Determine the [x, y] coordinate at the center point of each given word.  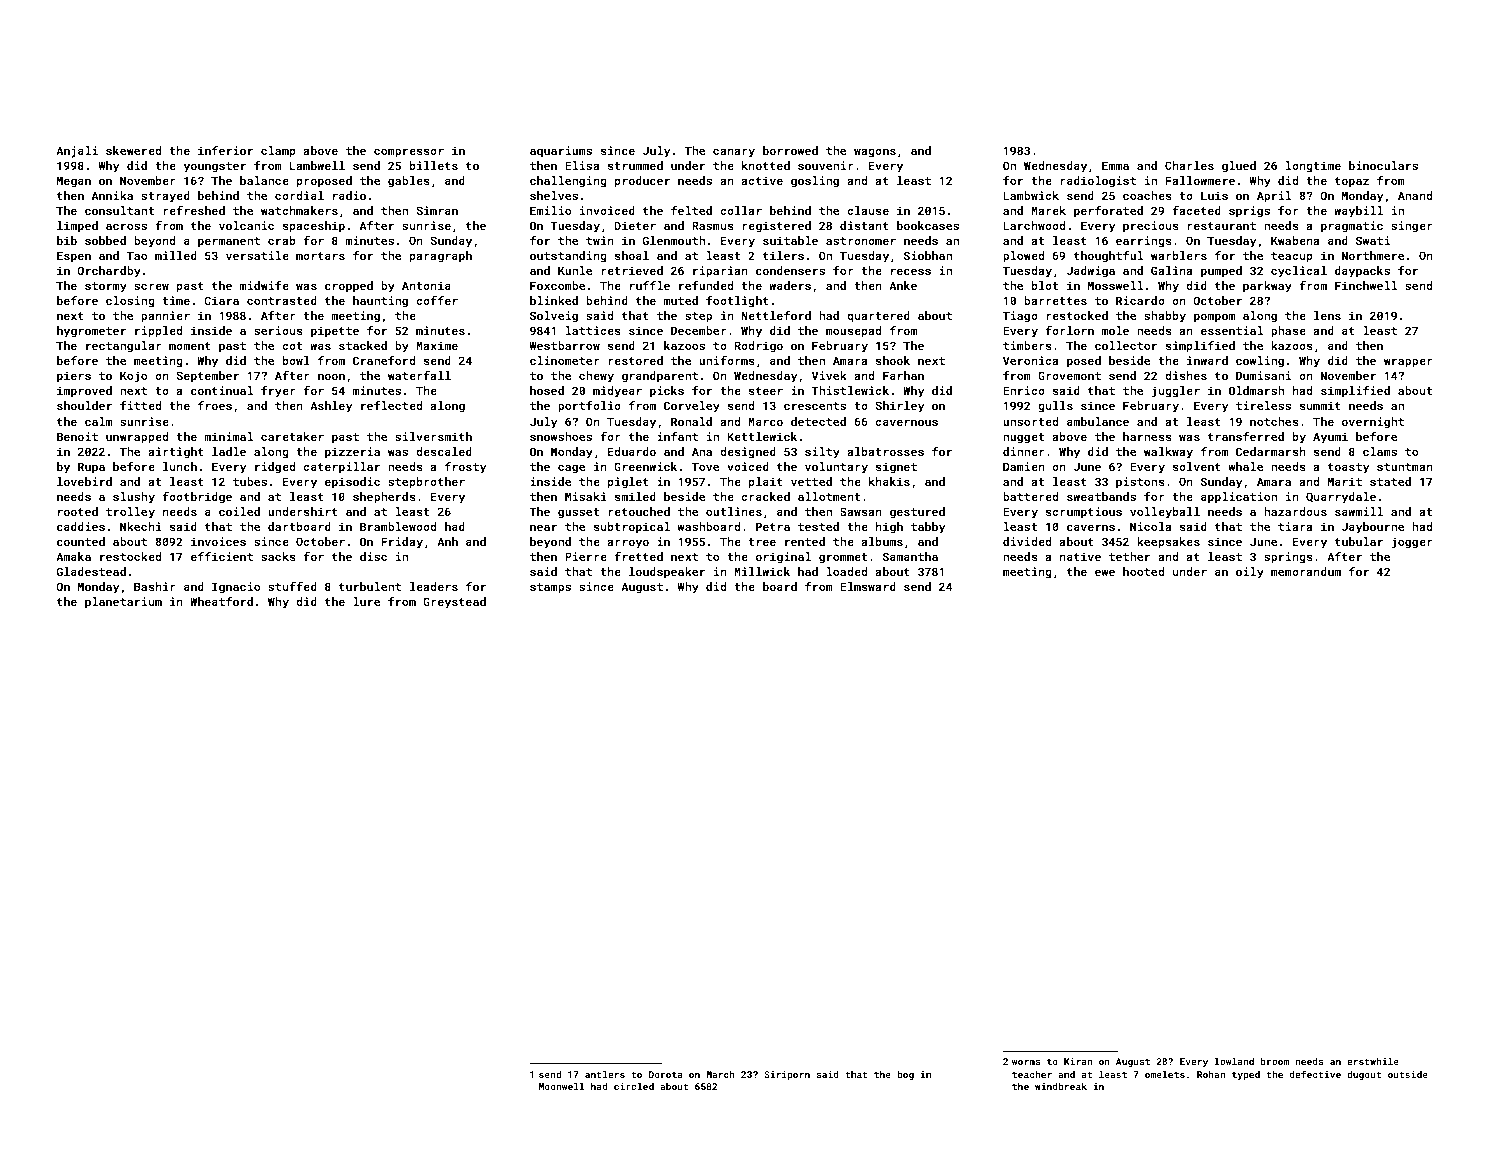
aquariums [561, 152]
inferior [225, 150]
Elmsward [868, 586]
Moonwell [561, 1086]
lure [366, 601]
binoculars [1383, 165]
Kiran [1078, 1061]
